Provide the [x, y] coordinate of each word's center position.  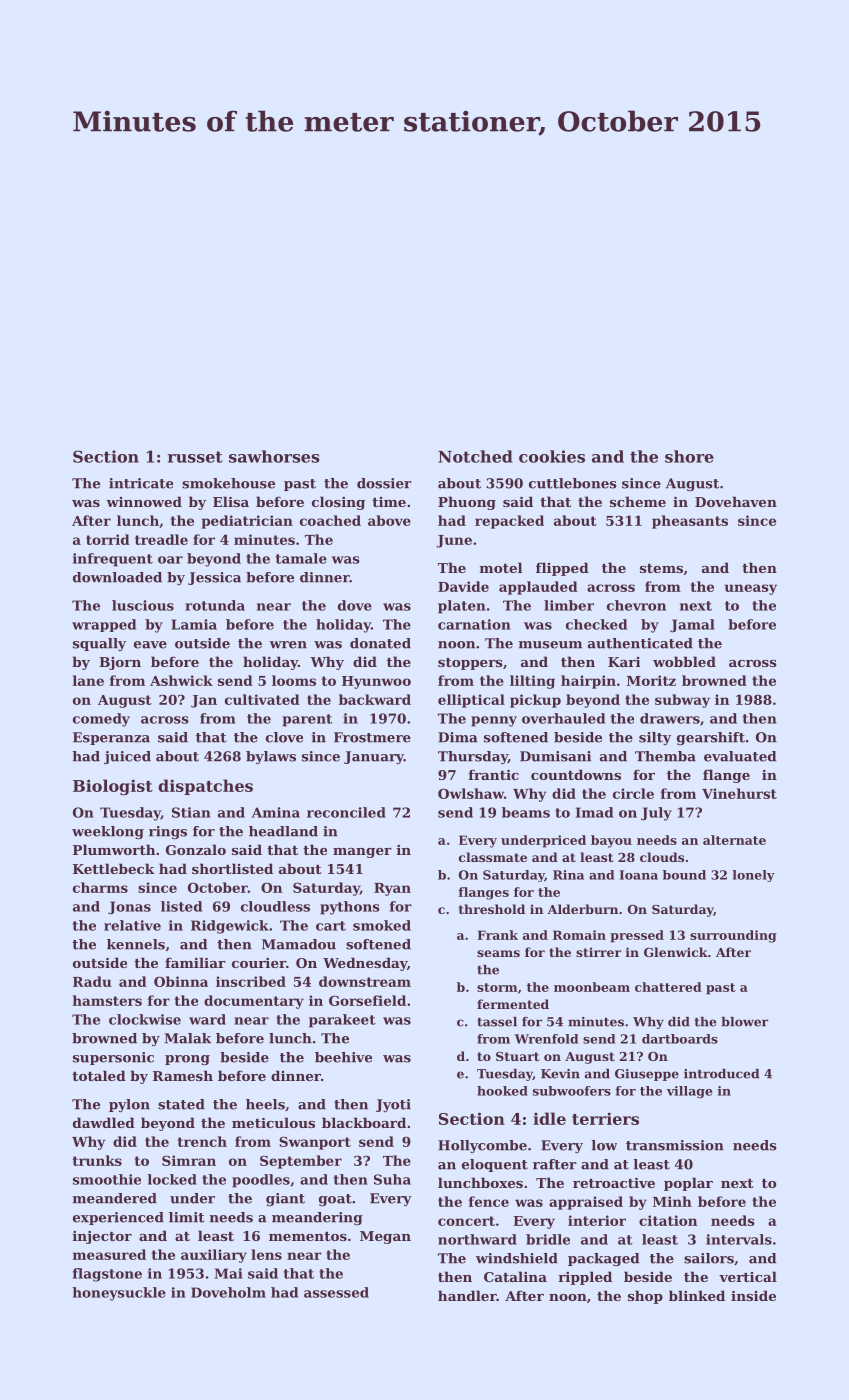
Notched [475, 456]
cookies [552, 456]
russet [195, 457]
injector [102, 1237]
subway [682, 701]
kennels [136, 944]
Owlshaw [471, 793]
